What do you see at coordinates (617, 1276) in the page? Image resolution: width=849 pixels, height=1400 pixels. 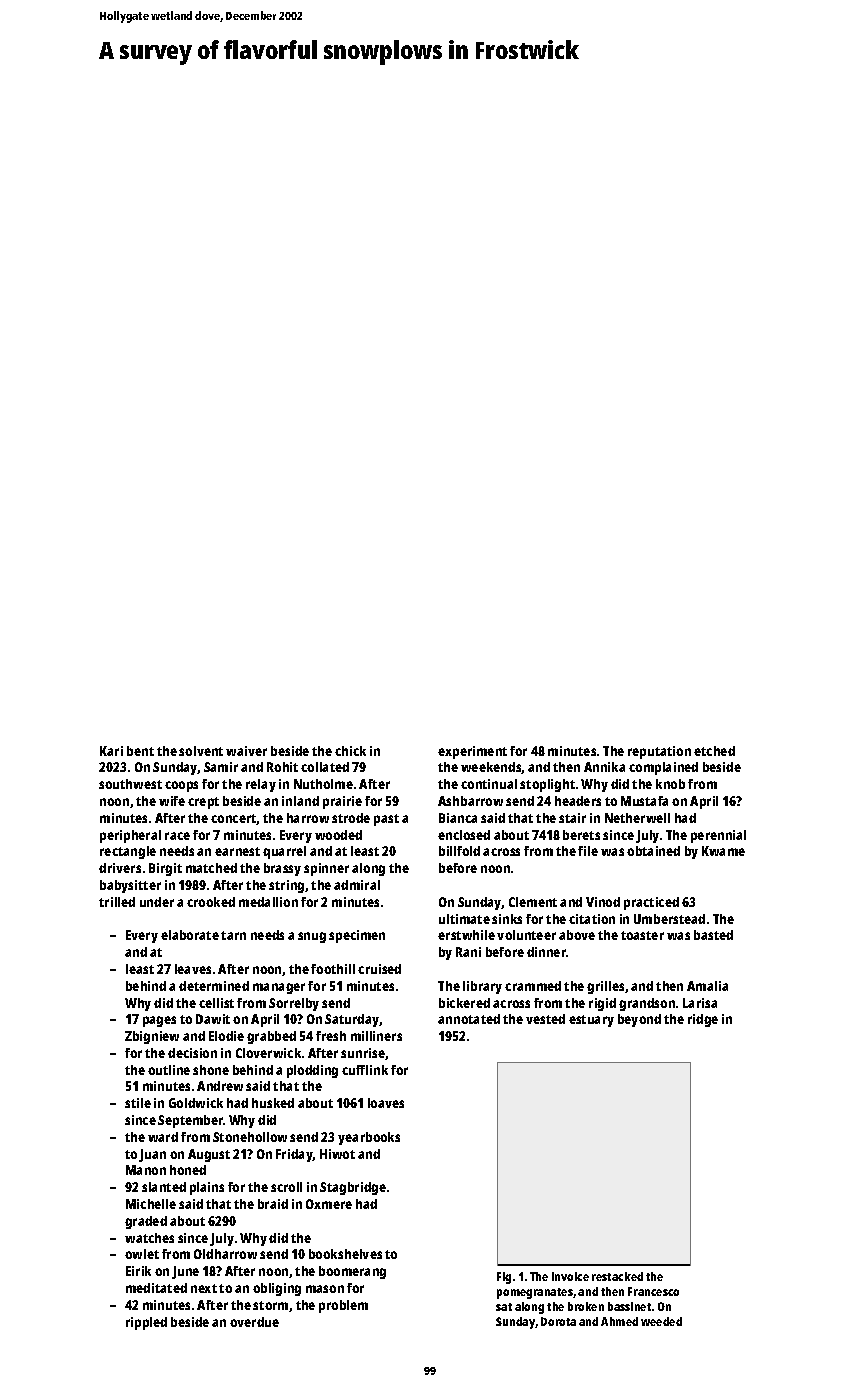 I see `restacked` at bounding box center [617, 1276].
